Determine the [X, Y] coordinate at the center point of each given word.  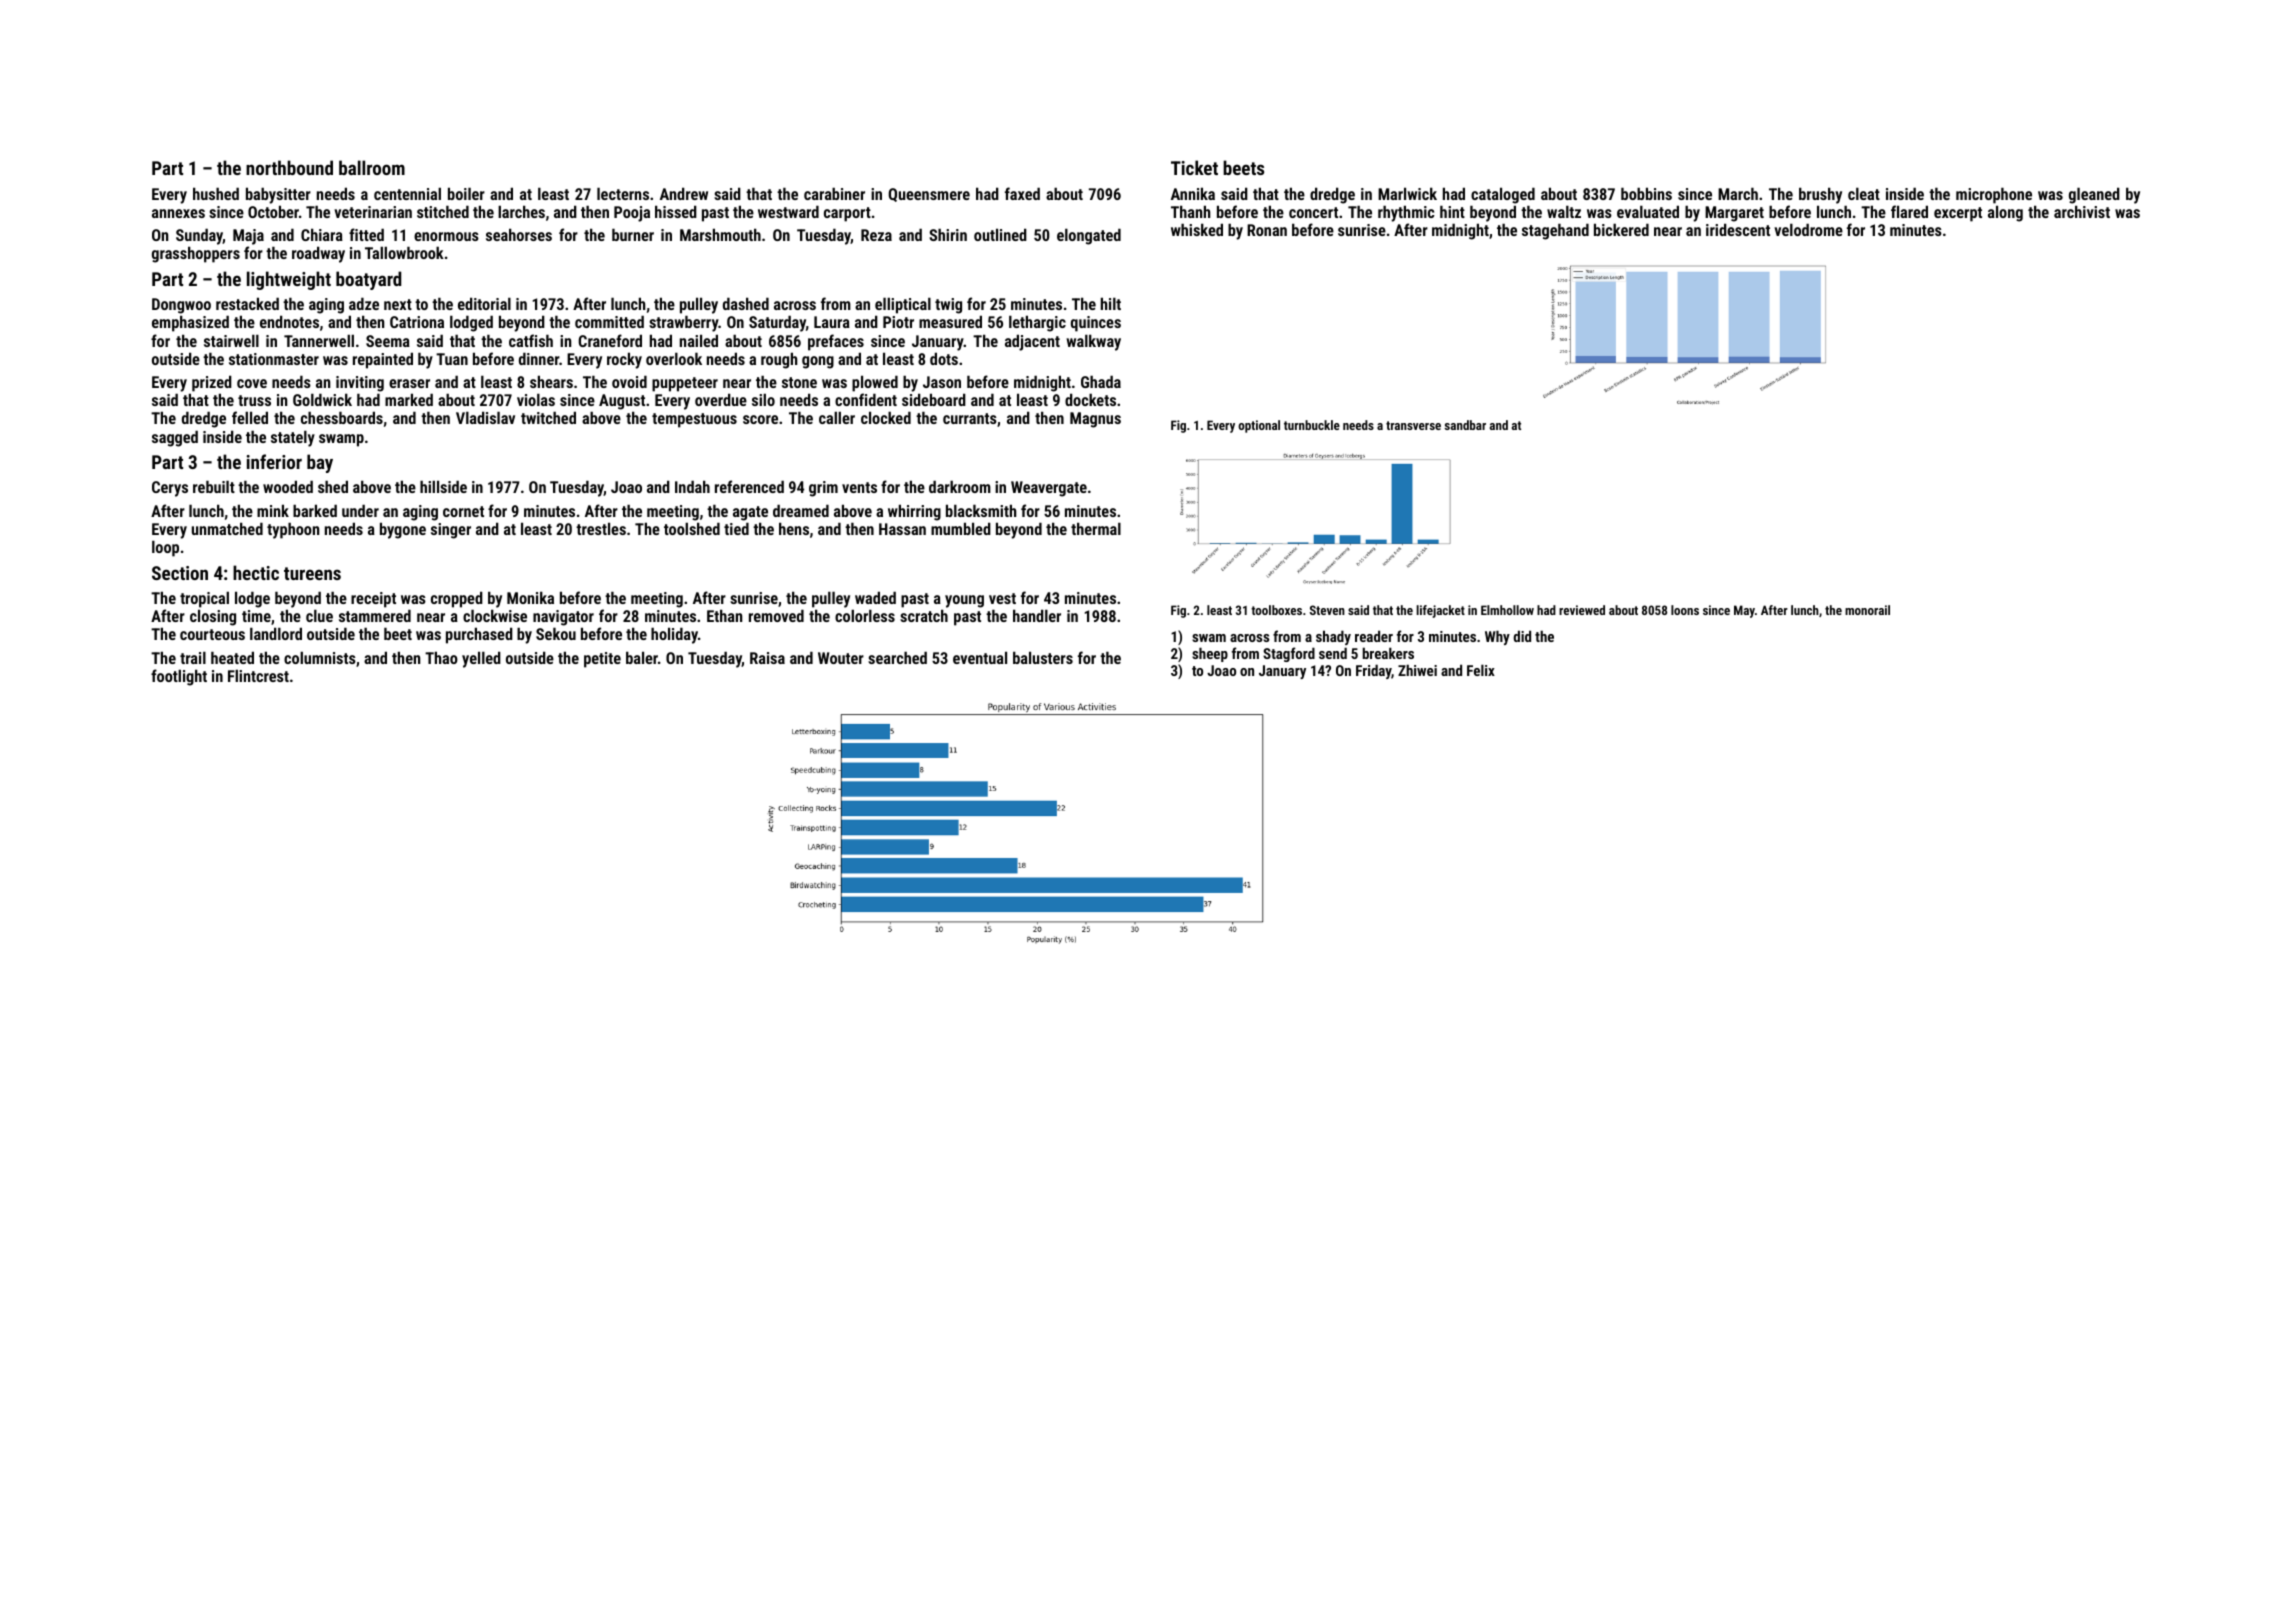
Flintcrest [258, 675]
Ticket [1194, 167]
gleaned [2094, 195]
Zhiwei [1417, 670]
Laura [832, 322]
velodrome [1808, 229]
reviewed [1582, 610]
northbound [289, 167]
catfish [531, 340]
